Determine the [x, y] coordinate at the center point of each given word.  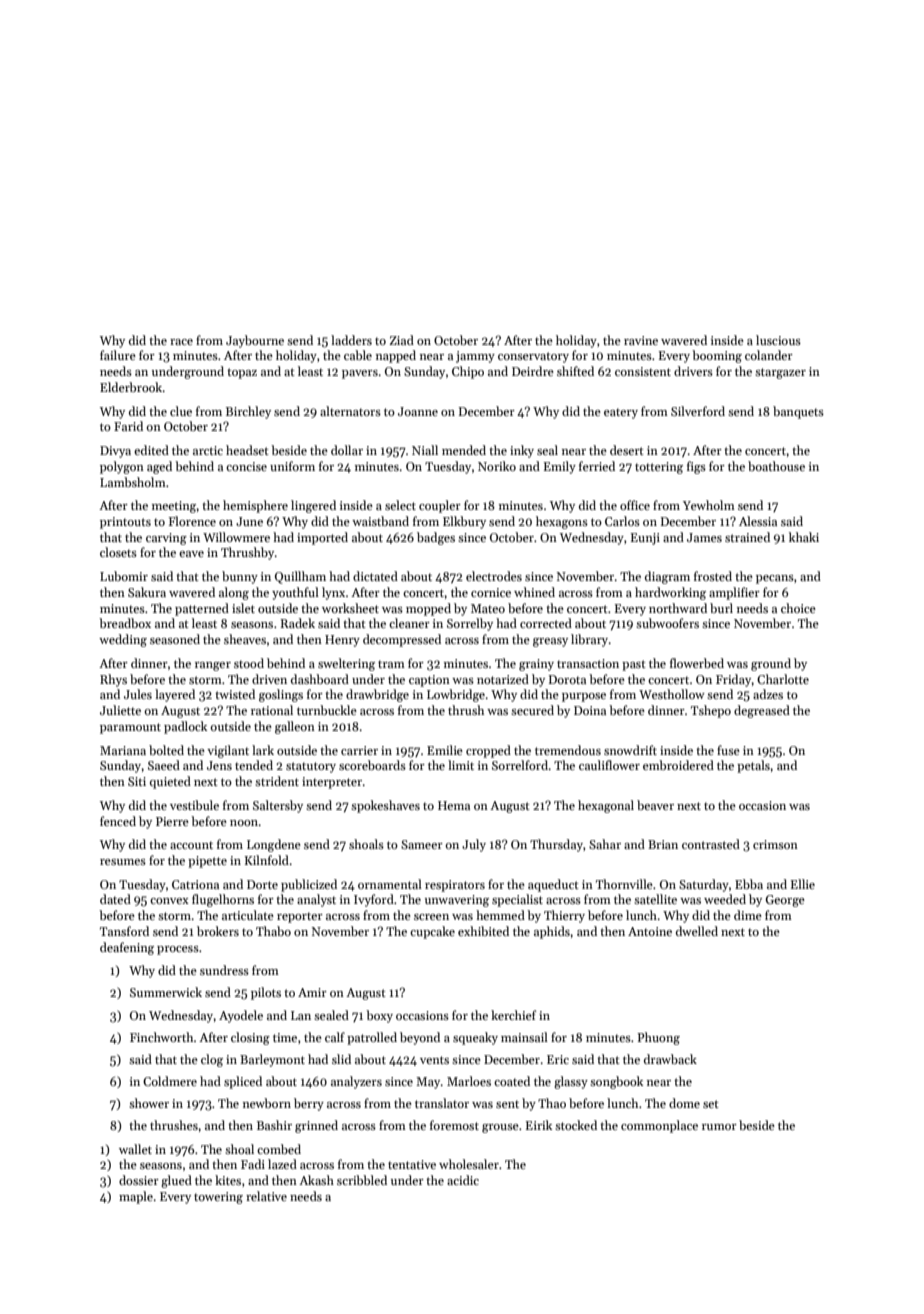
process [178, 950]
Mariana [123, 750]
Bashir [274, 1125]
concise [246, 466]
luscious [778, 340]
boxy [379, 1016]
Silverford [698, 411]
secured [532, 710]
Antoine [650, 931]
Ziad [402, 340]
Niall [425, 450]
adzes [768, 694]
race [181, 342]
